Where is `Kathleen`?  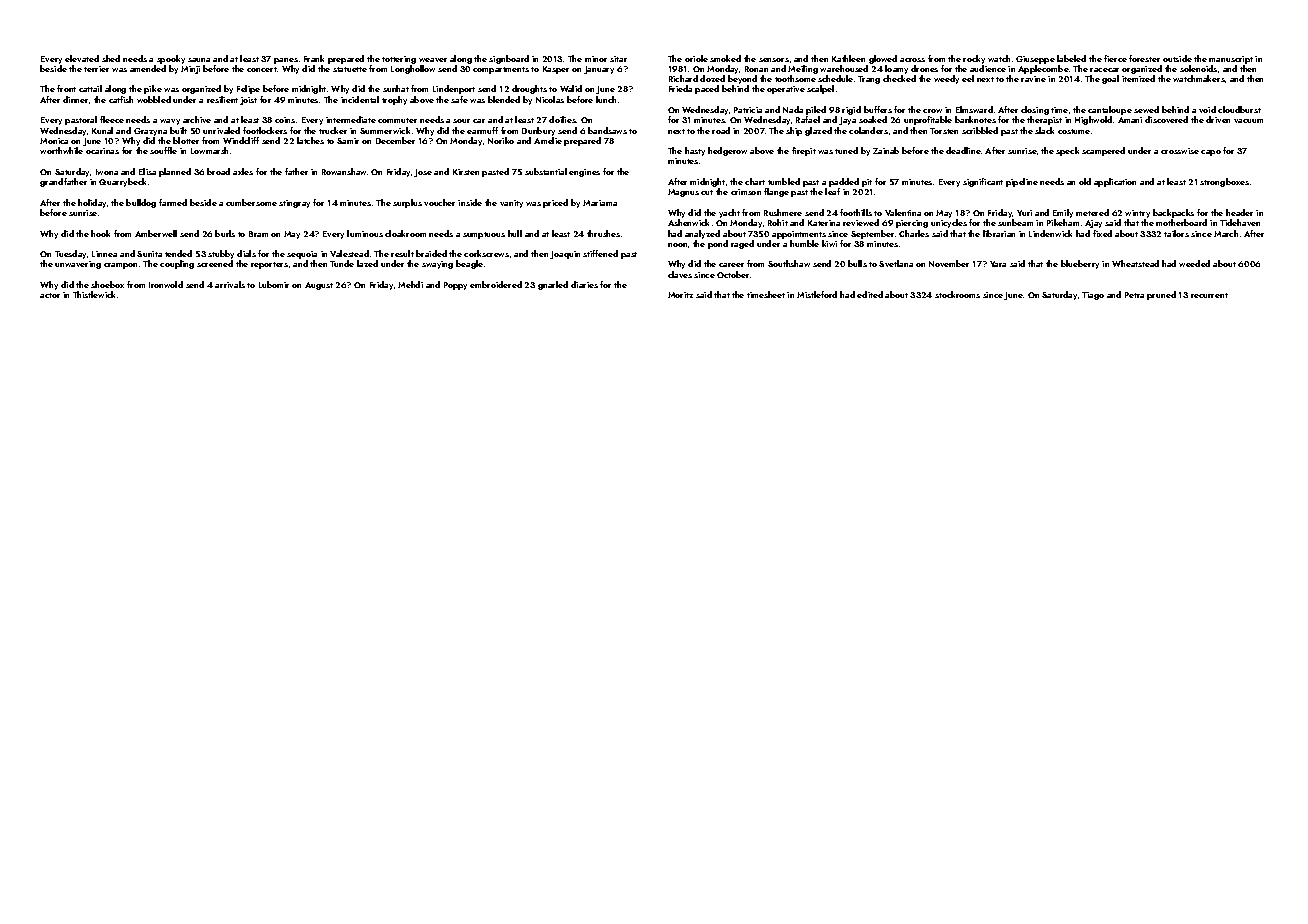
Kathleen is located at coordinates (848, 58).
